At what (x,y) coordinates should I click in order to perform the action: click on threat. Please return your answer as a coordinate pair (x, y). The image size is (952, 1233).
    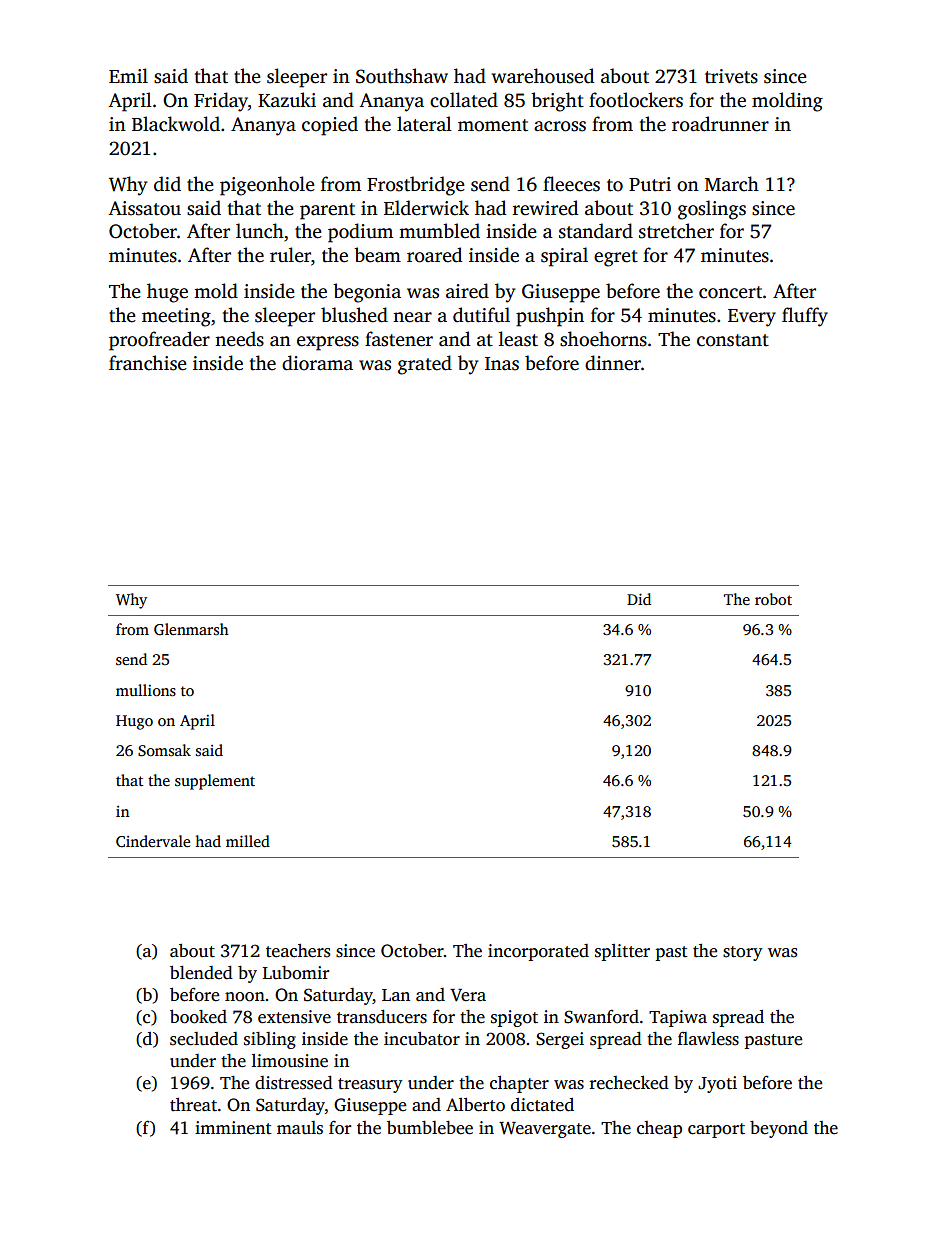
    Looking at the image, I should click on (193, 1105).
